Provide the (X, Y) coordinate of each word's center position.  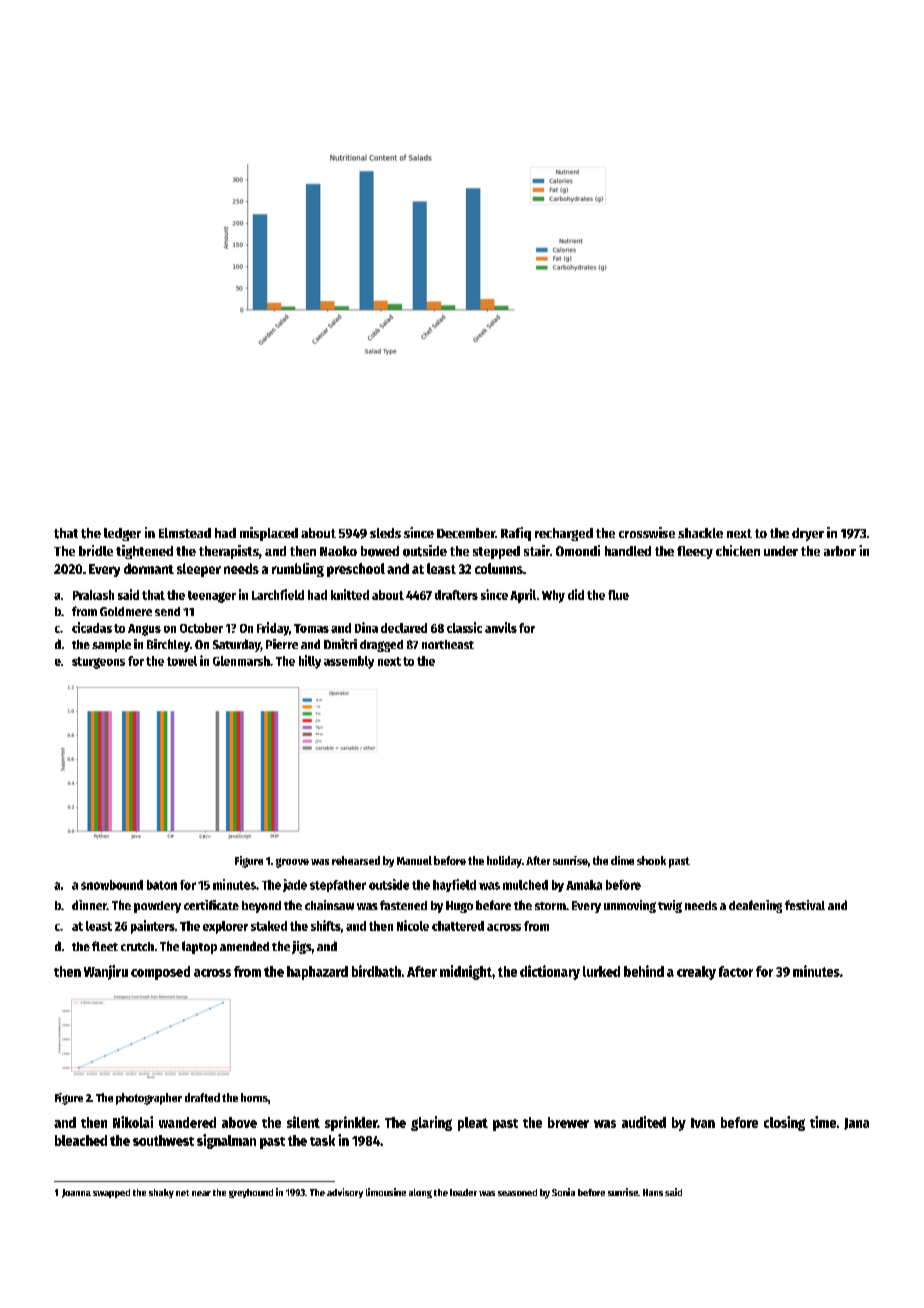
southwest (163, 1140)
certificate (211, 905)
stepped (496, 552)
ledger (122, 534)
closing (784, 1123)
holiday (504, 862)
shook (651, 860)
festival (805, 905)
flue (618, 595)
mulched (525, 885)
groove (292, 863)
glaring (431, 1123)
